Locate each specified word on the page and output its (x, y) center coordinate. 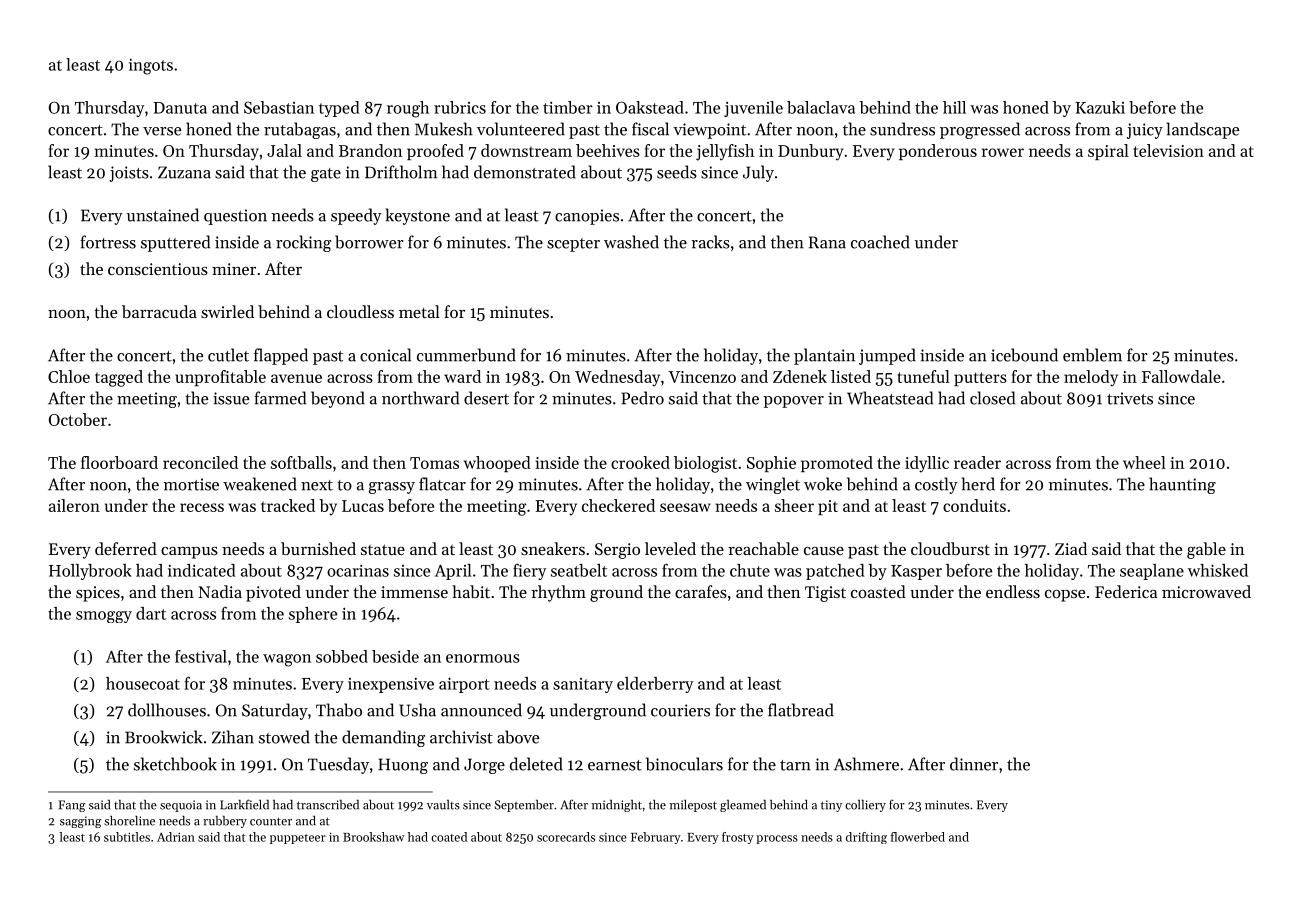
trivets (1130, 398)
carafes (701, 591)
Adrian (176, 837)
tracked (288, 505)
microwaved (1206, 591)
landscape (1202, 130)
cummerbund (466, 355)
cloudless (360, 311)
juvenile (753, 109)
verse (162, 131)
